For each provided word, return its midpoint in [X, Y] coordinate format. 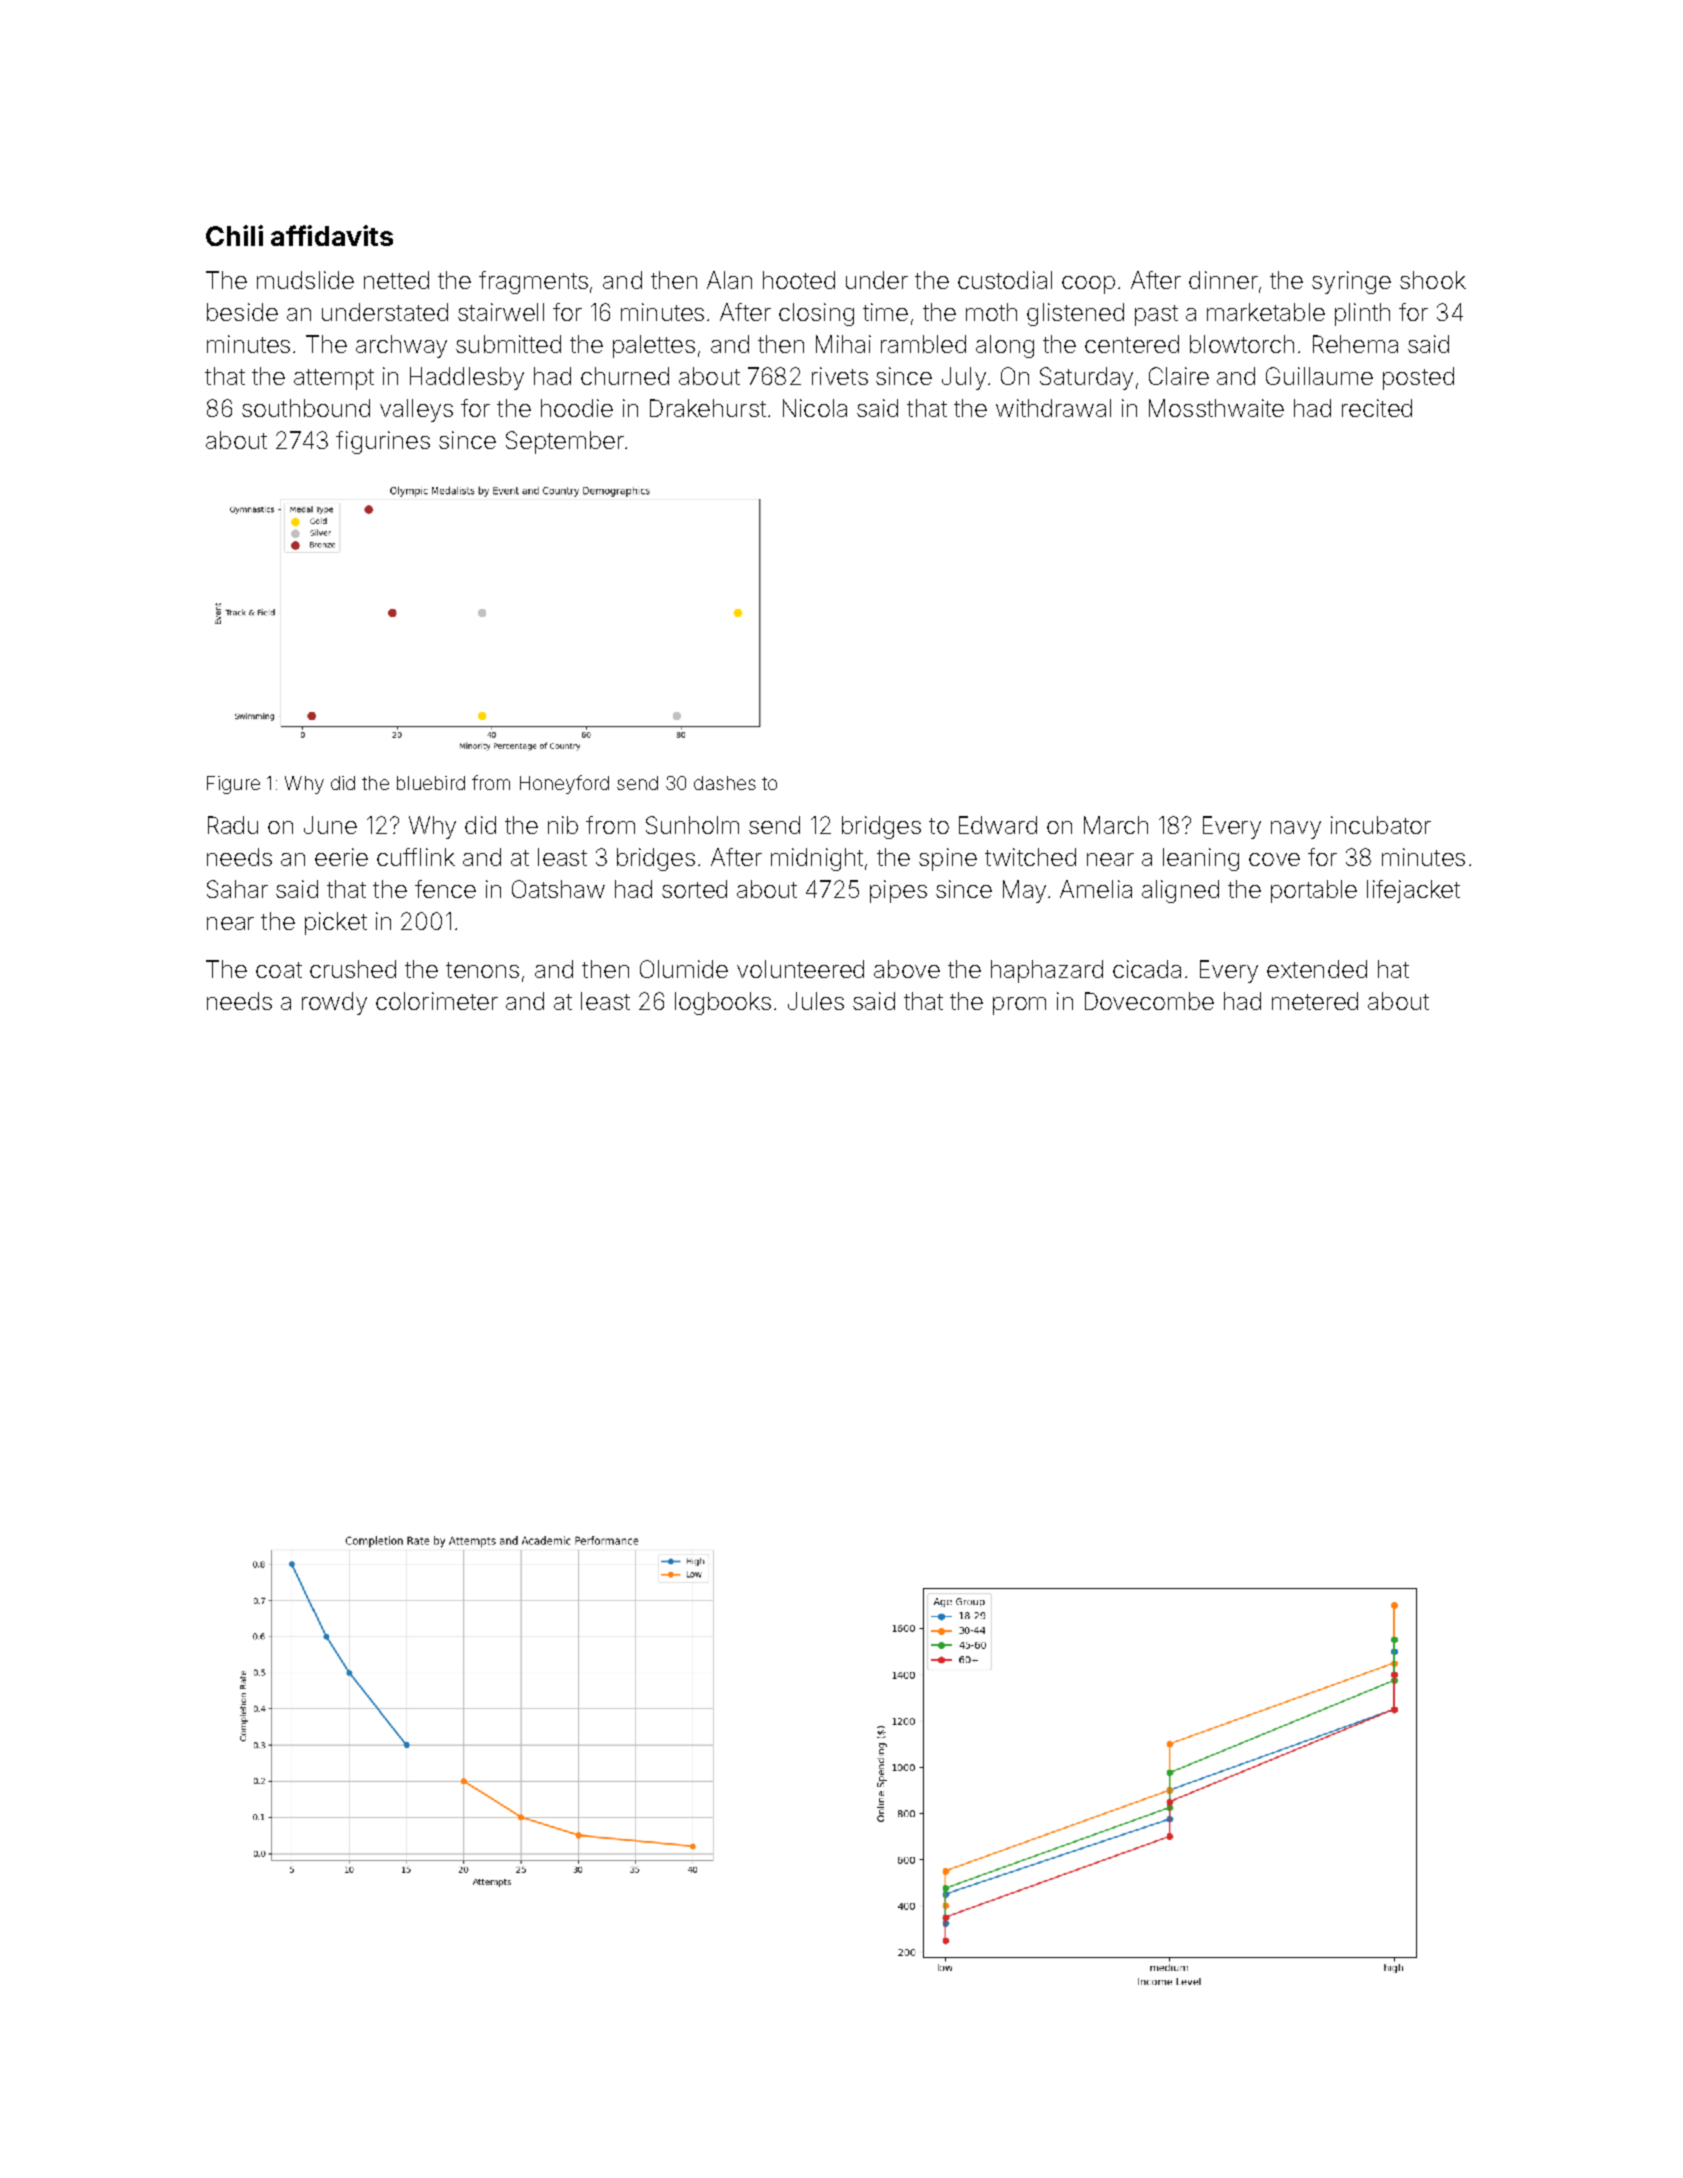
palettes [654, 346]
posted [1418, 378]
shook [1433, 280]
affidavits [332, 235]
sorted [694, 889]
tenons [482, 970]
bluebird [431, 783]
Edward [998, 825]
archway [401, 346]
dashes [725, 783]
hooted [799, 280]
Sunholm [692, 825]
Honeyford [564, 784]
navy [1296, 830]
